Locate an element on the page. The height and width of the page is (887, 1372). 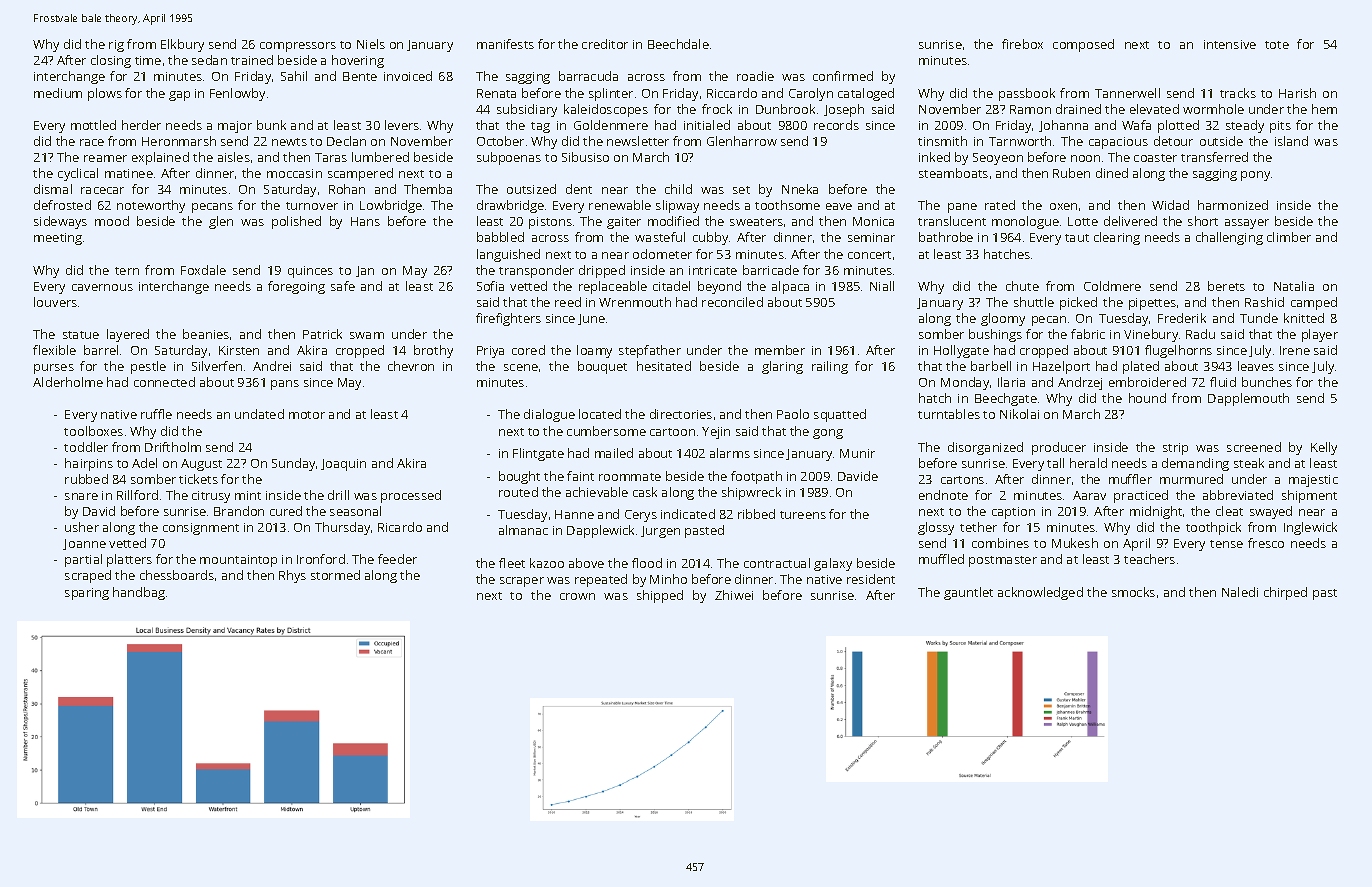
foregoing is located at coordinates (296, 287).
